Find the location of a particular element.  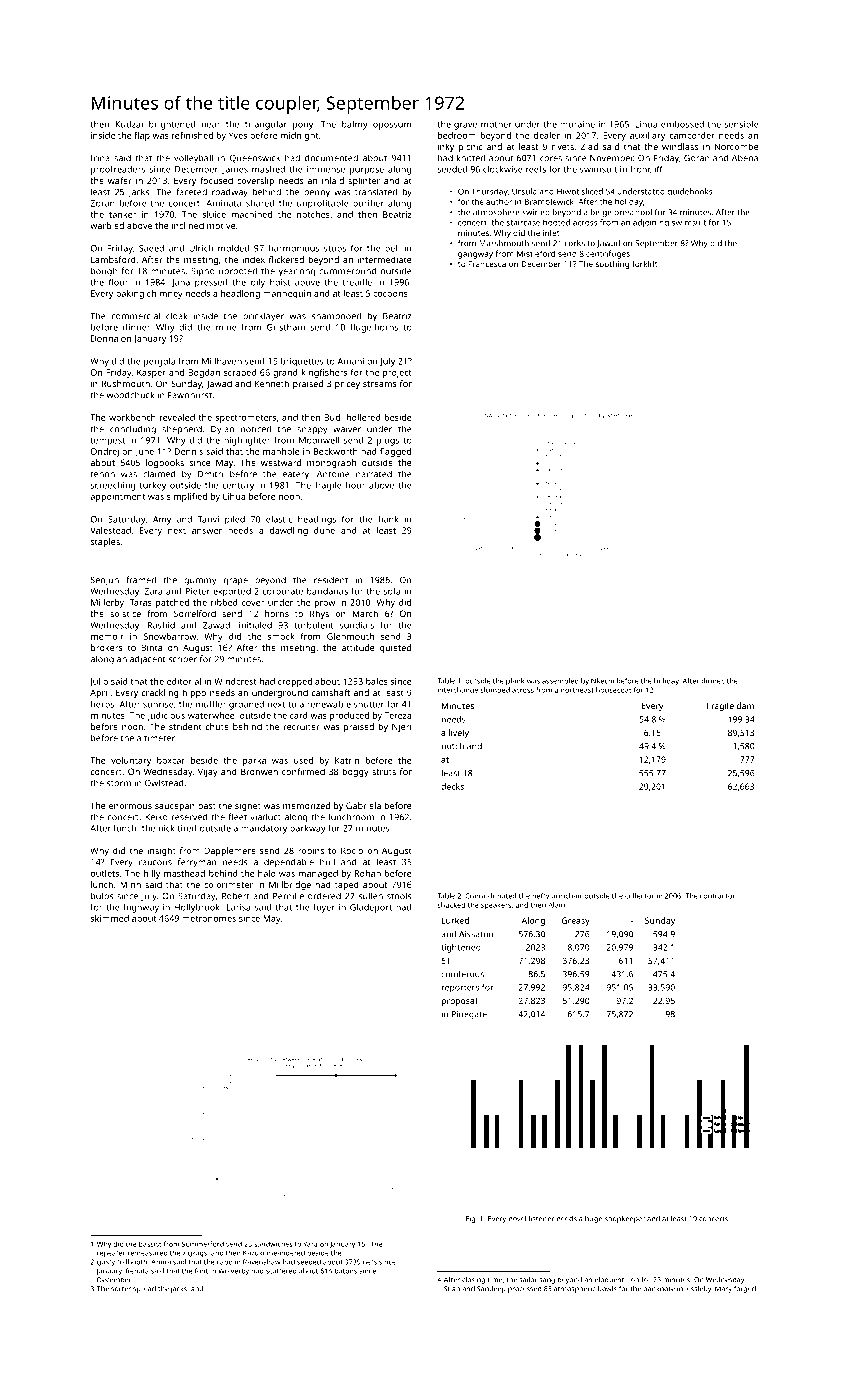

Summerford is located at coordinates (203, 1244).
